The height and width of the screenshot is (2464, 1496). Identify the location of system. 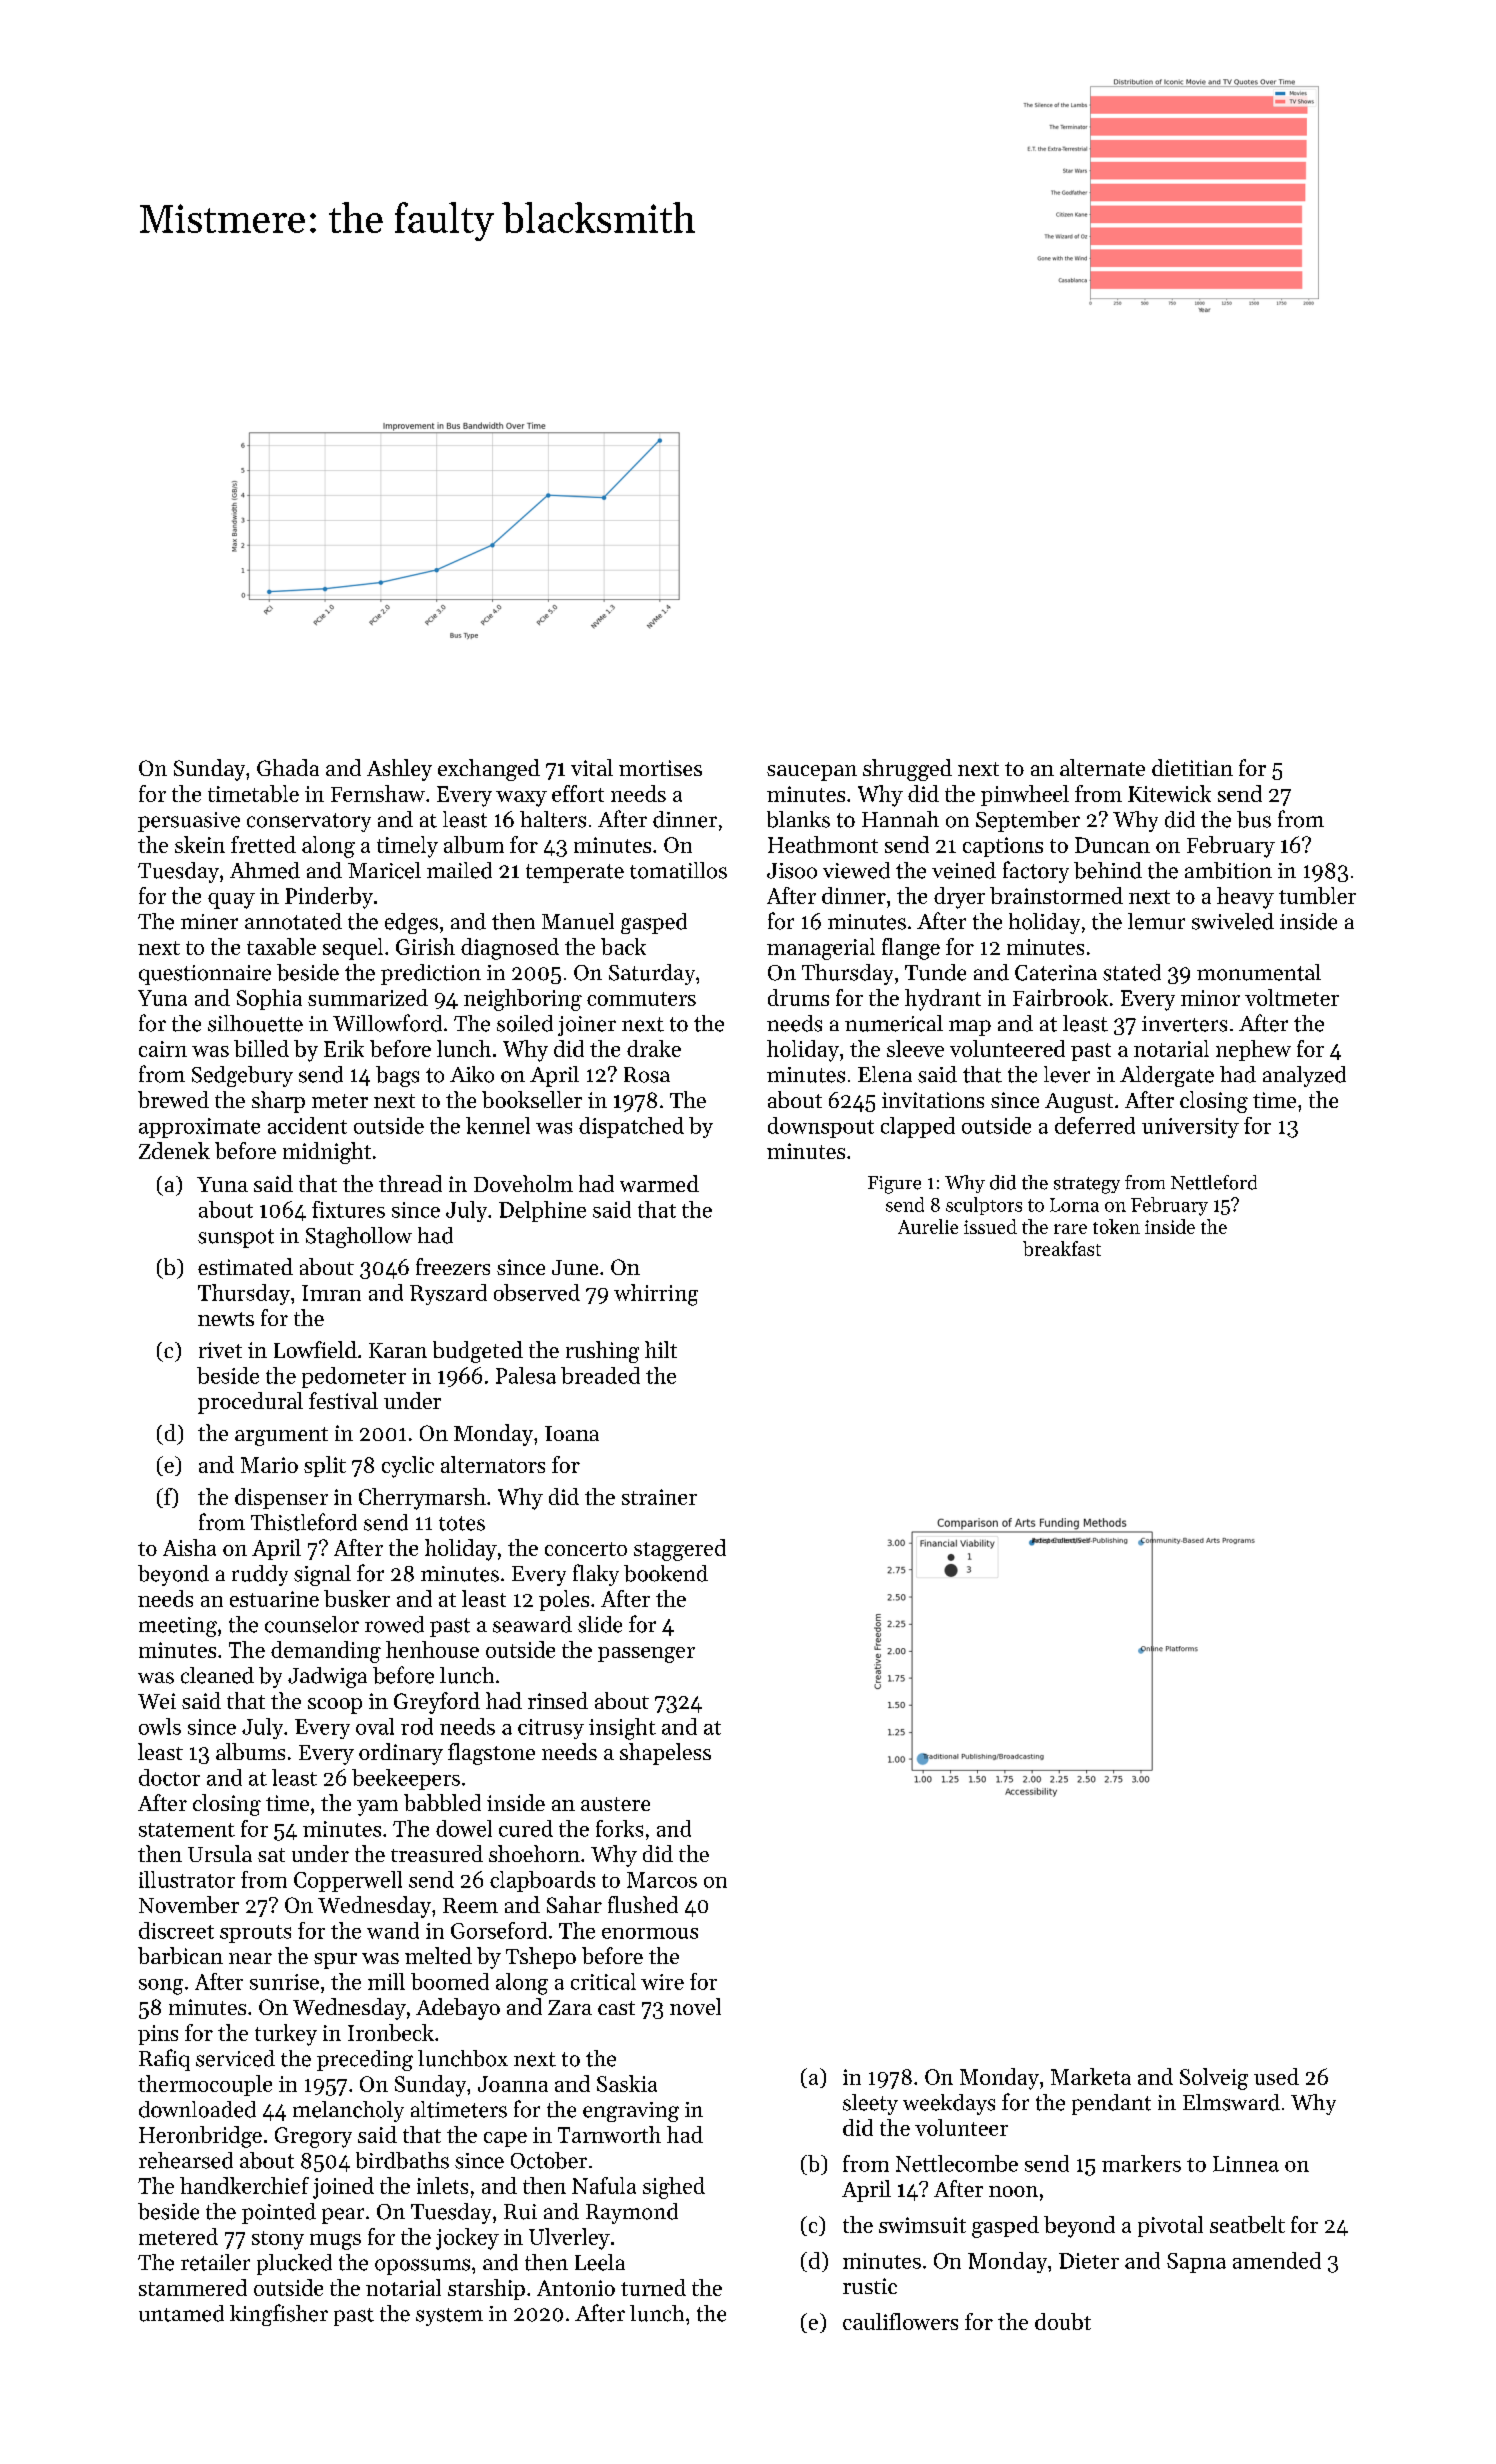
(449, 2317).
